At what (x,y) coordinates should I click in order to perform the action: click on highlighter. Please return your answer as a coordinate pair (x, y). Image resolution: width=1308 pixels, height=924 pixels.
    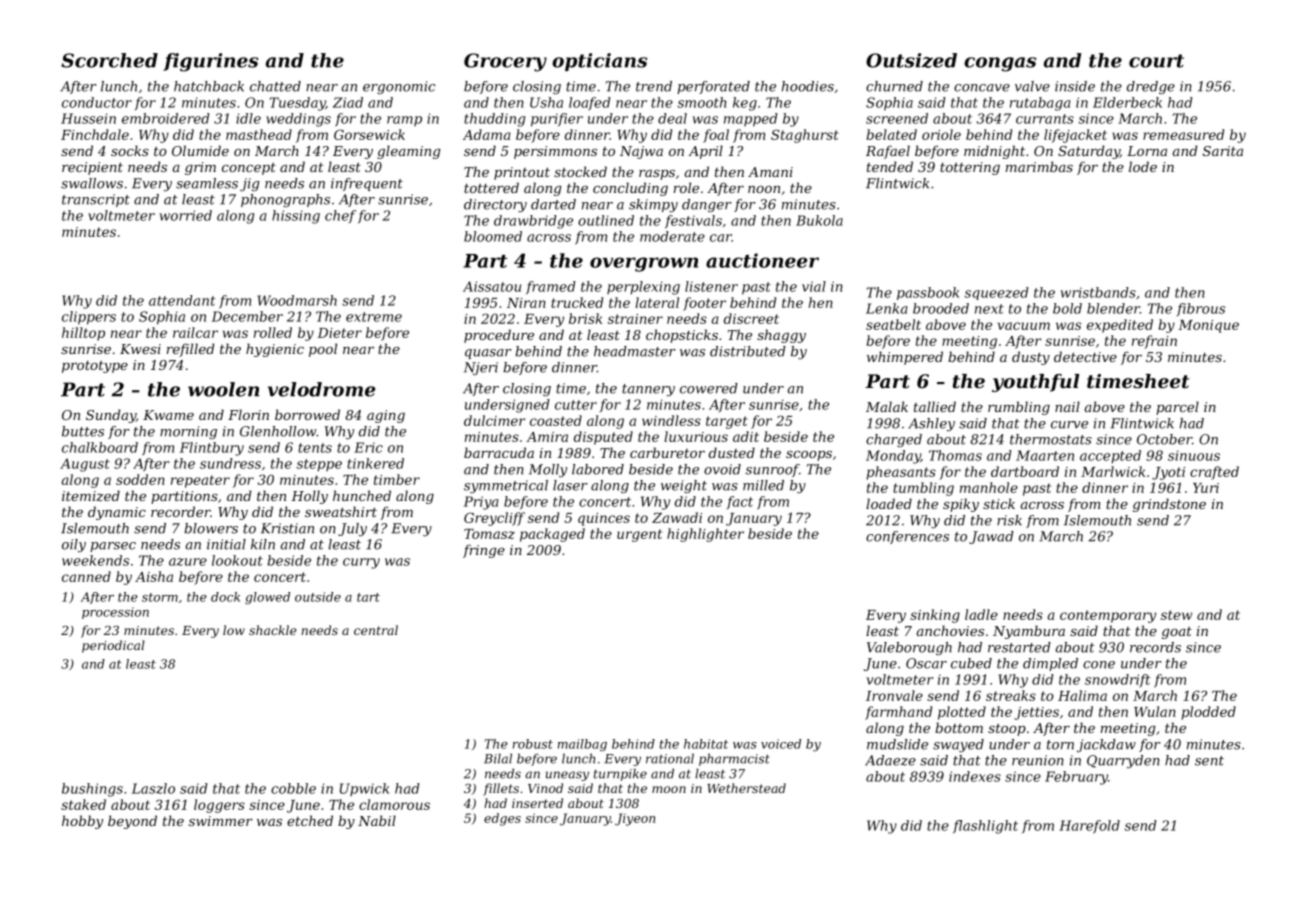
    Looking at the image, I should click on (705, 535).
